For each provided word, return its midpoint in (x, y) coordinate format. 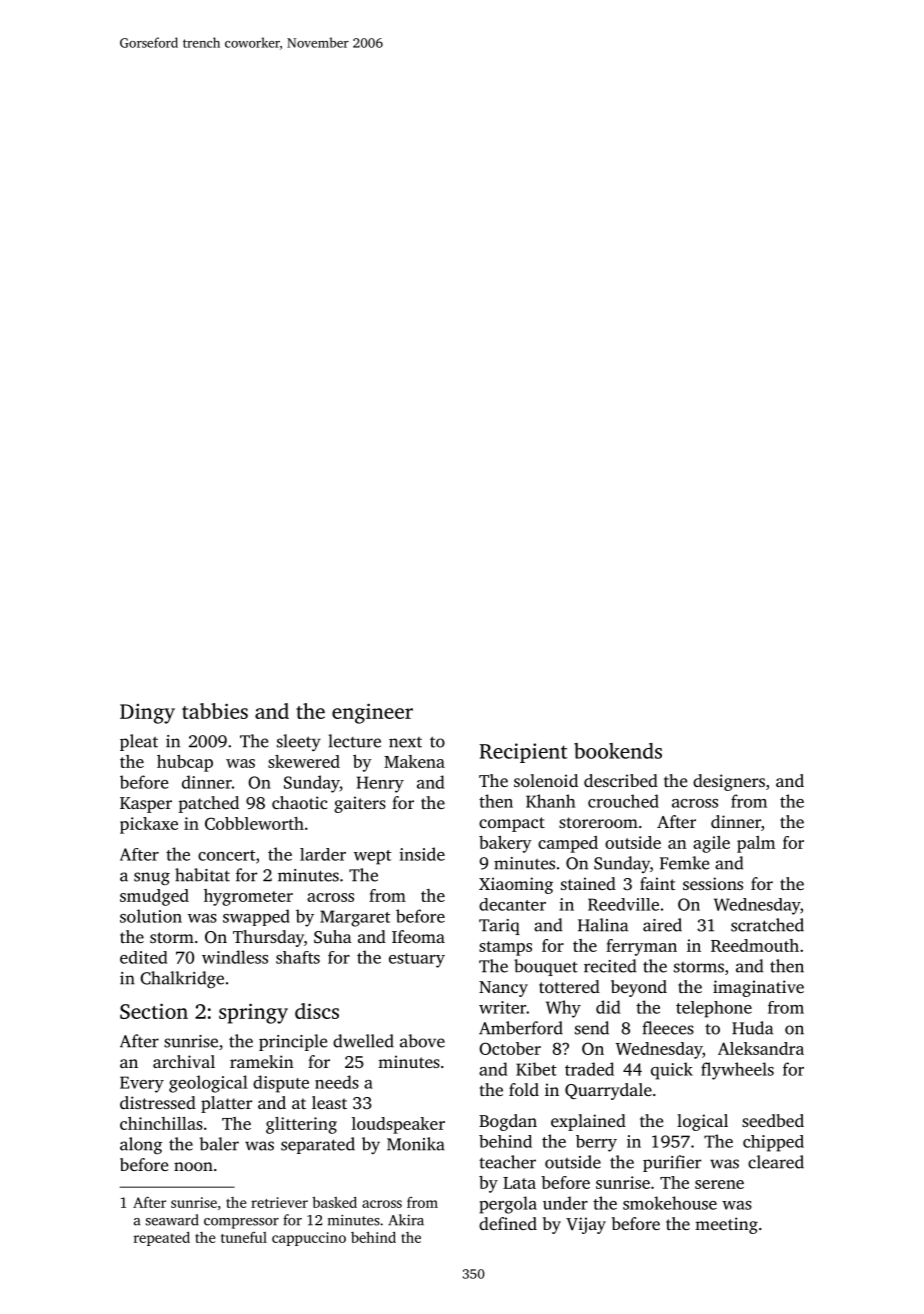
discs (317, 1011)
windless (235, 957)
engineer (372, 713)
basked (334, 1202)
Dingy (147, 714)
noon (193, 1166)
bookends (618, 751)
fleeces (668, 1028)
